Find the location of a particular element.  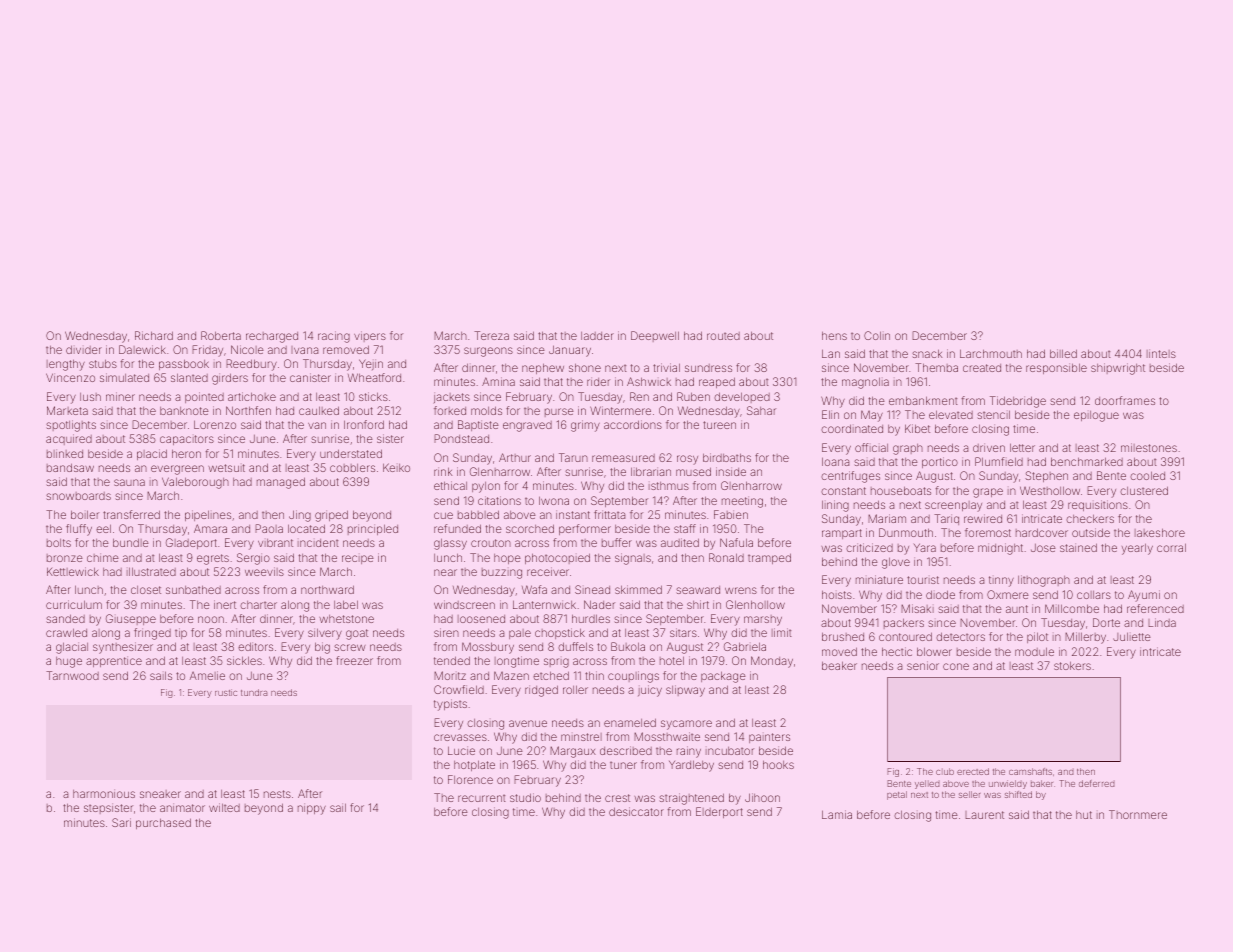

buffer is located at coordinates (617, 542).
